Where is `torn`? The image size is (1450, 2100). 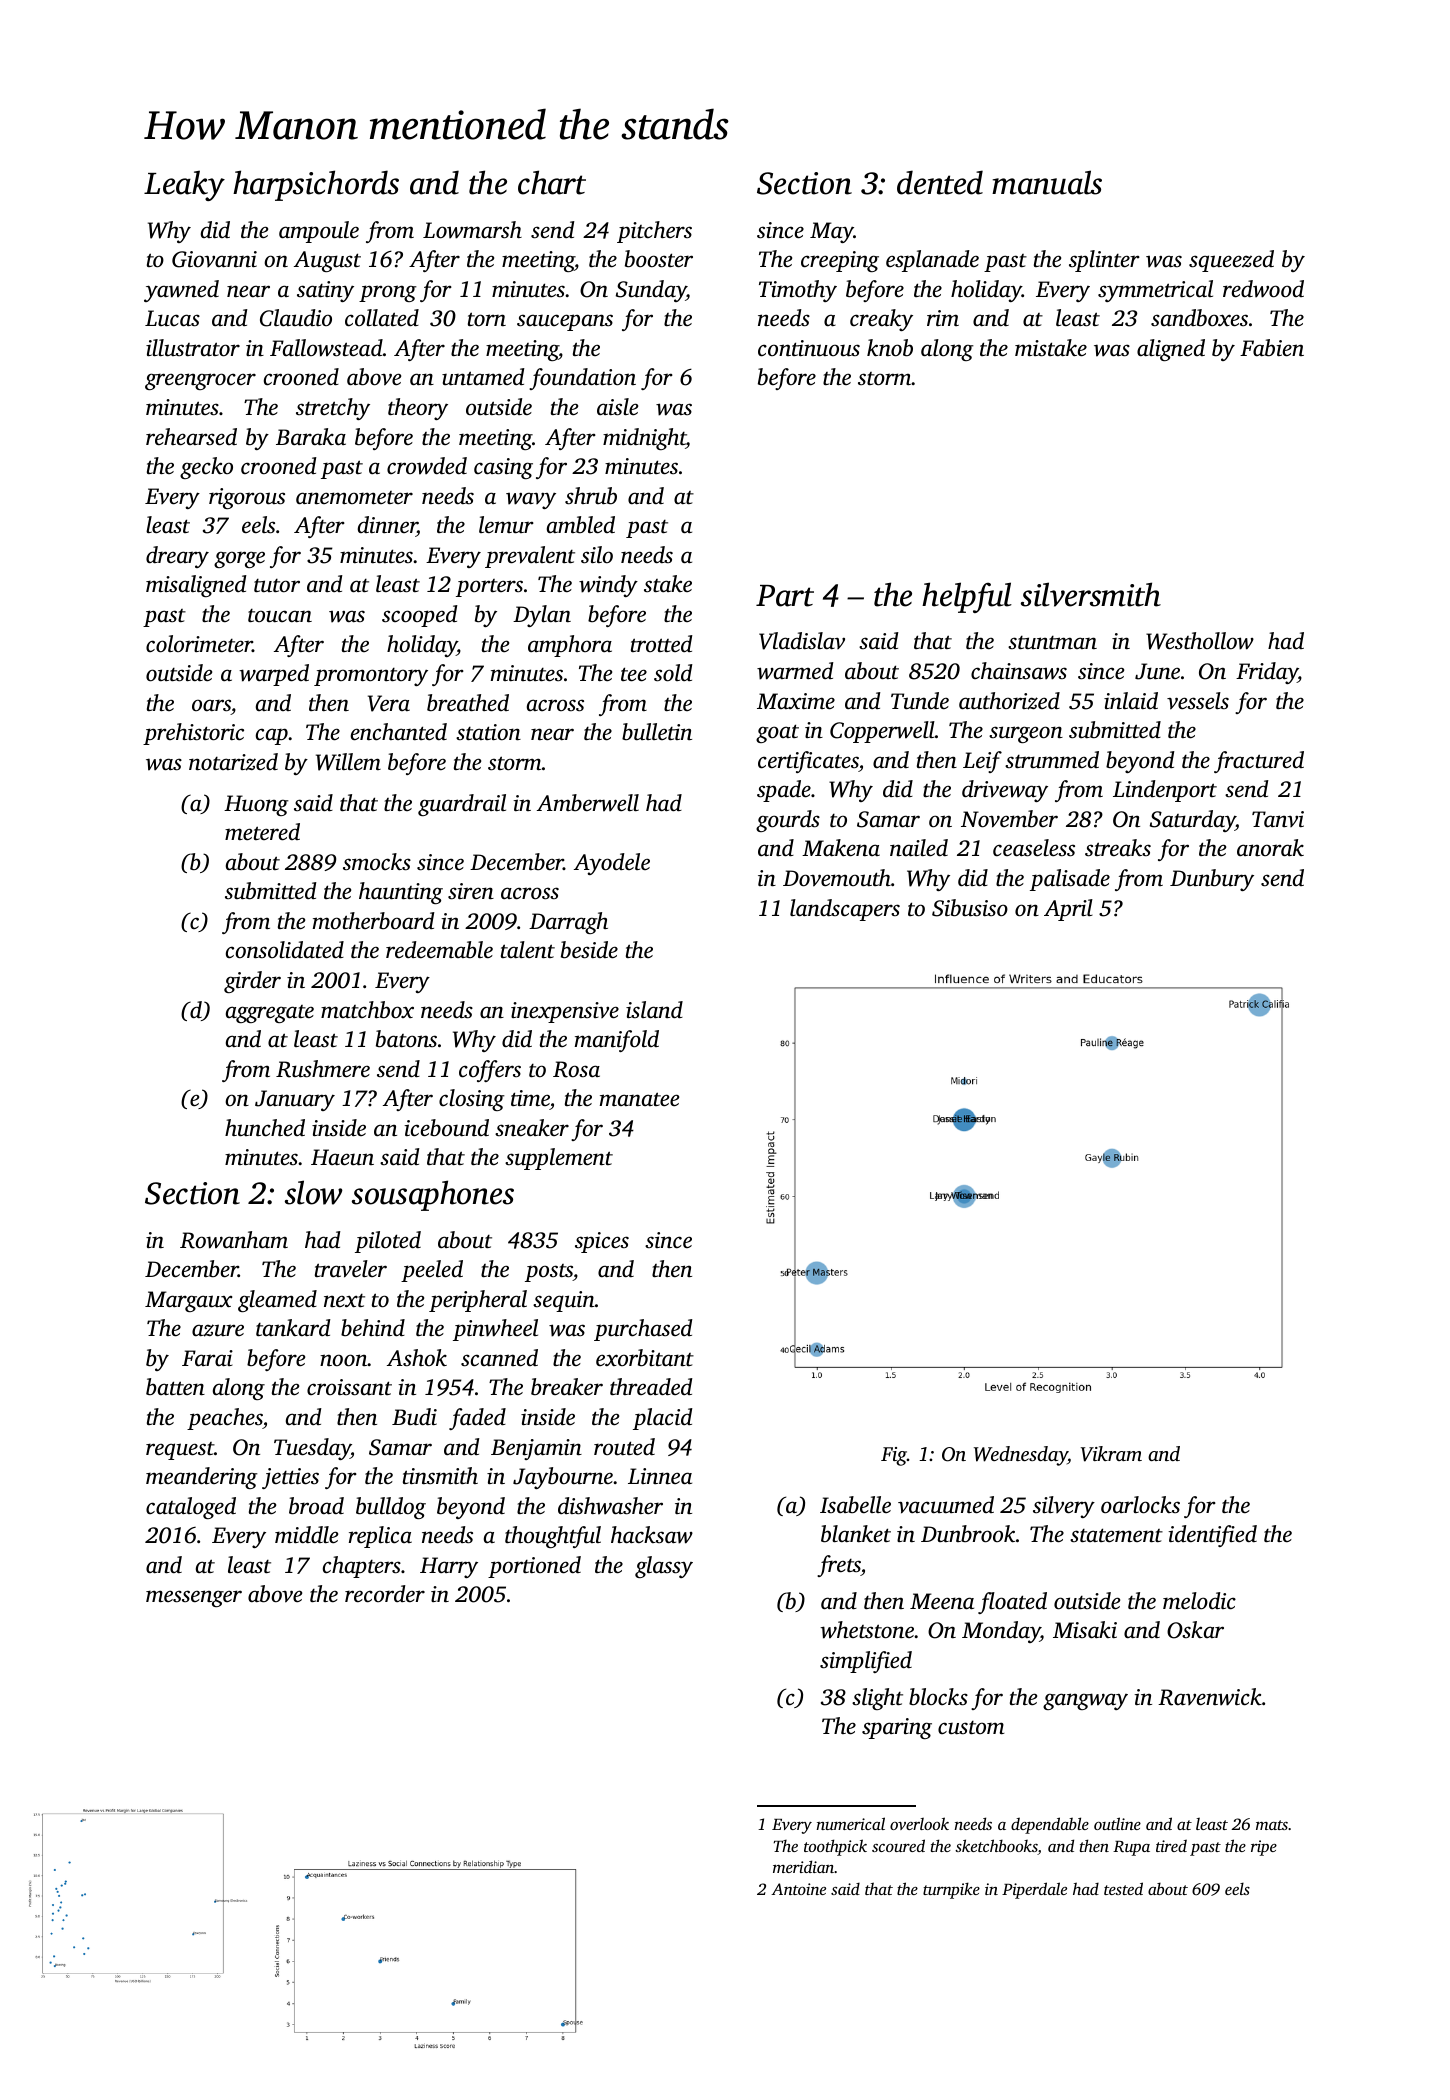
torn is located at coordinates (487, 319).
